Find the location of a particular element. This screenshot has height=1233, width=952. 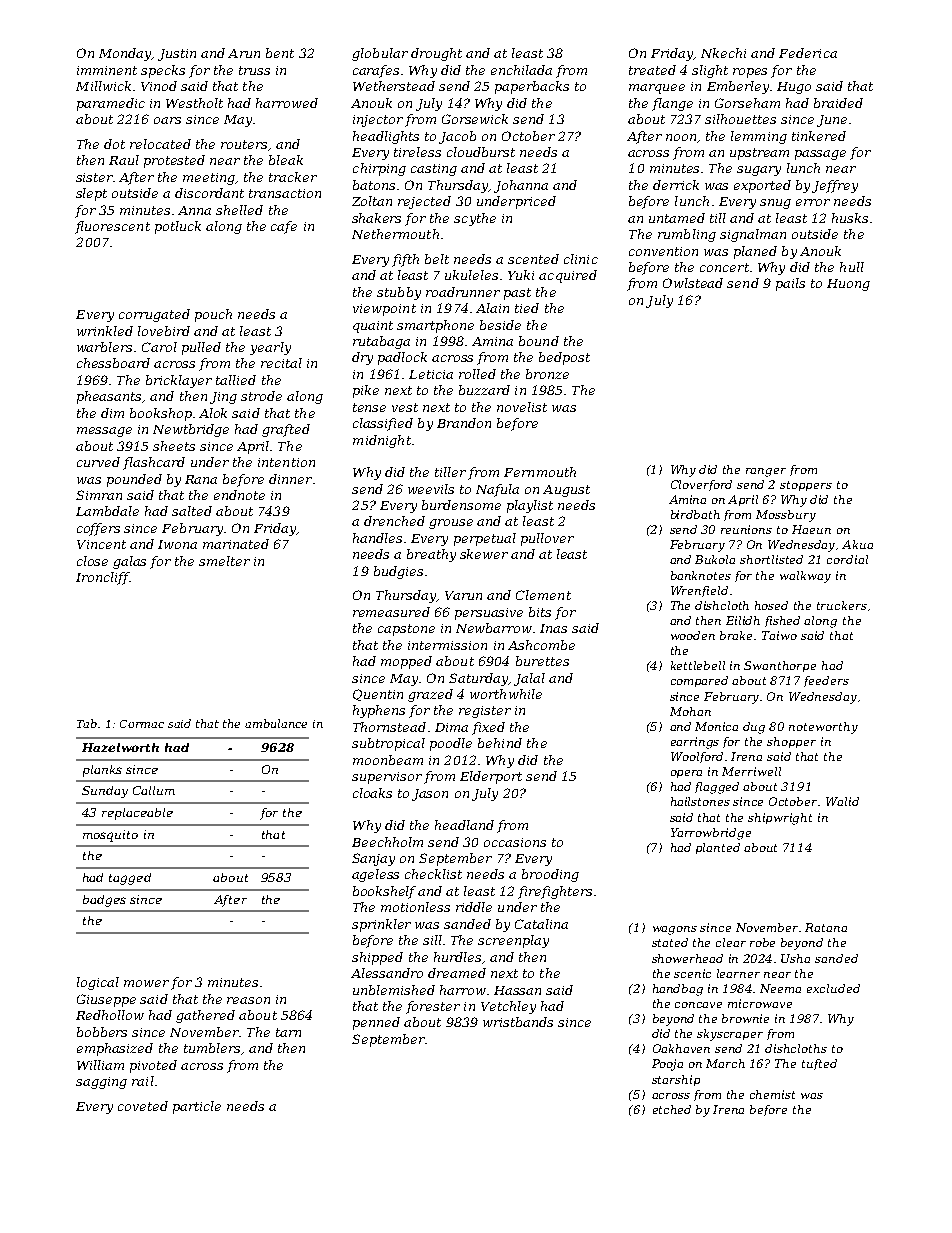

planed is located at coordinates (755, 252).
